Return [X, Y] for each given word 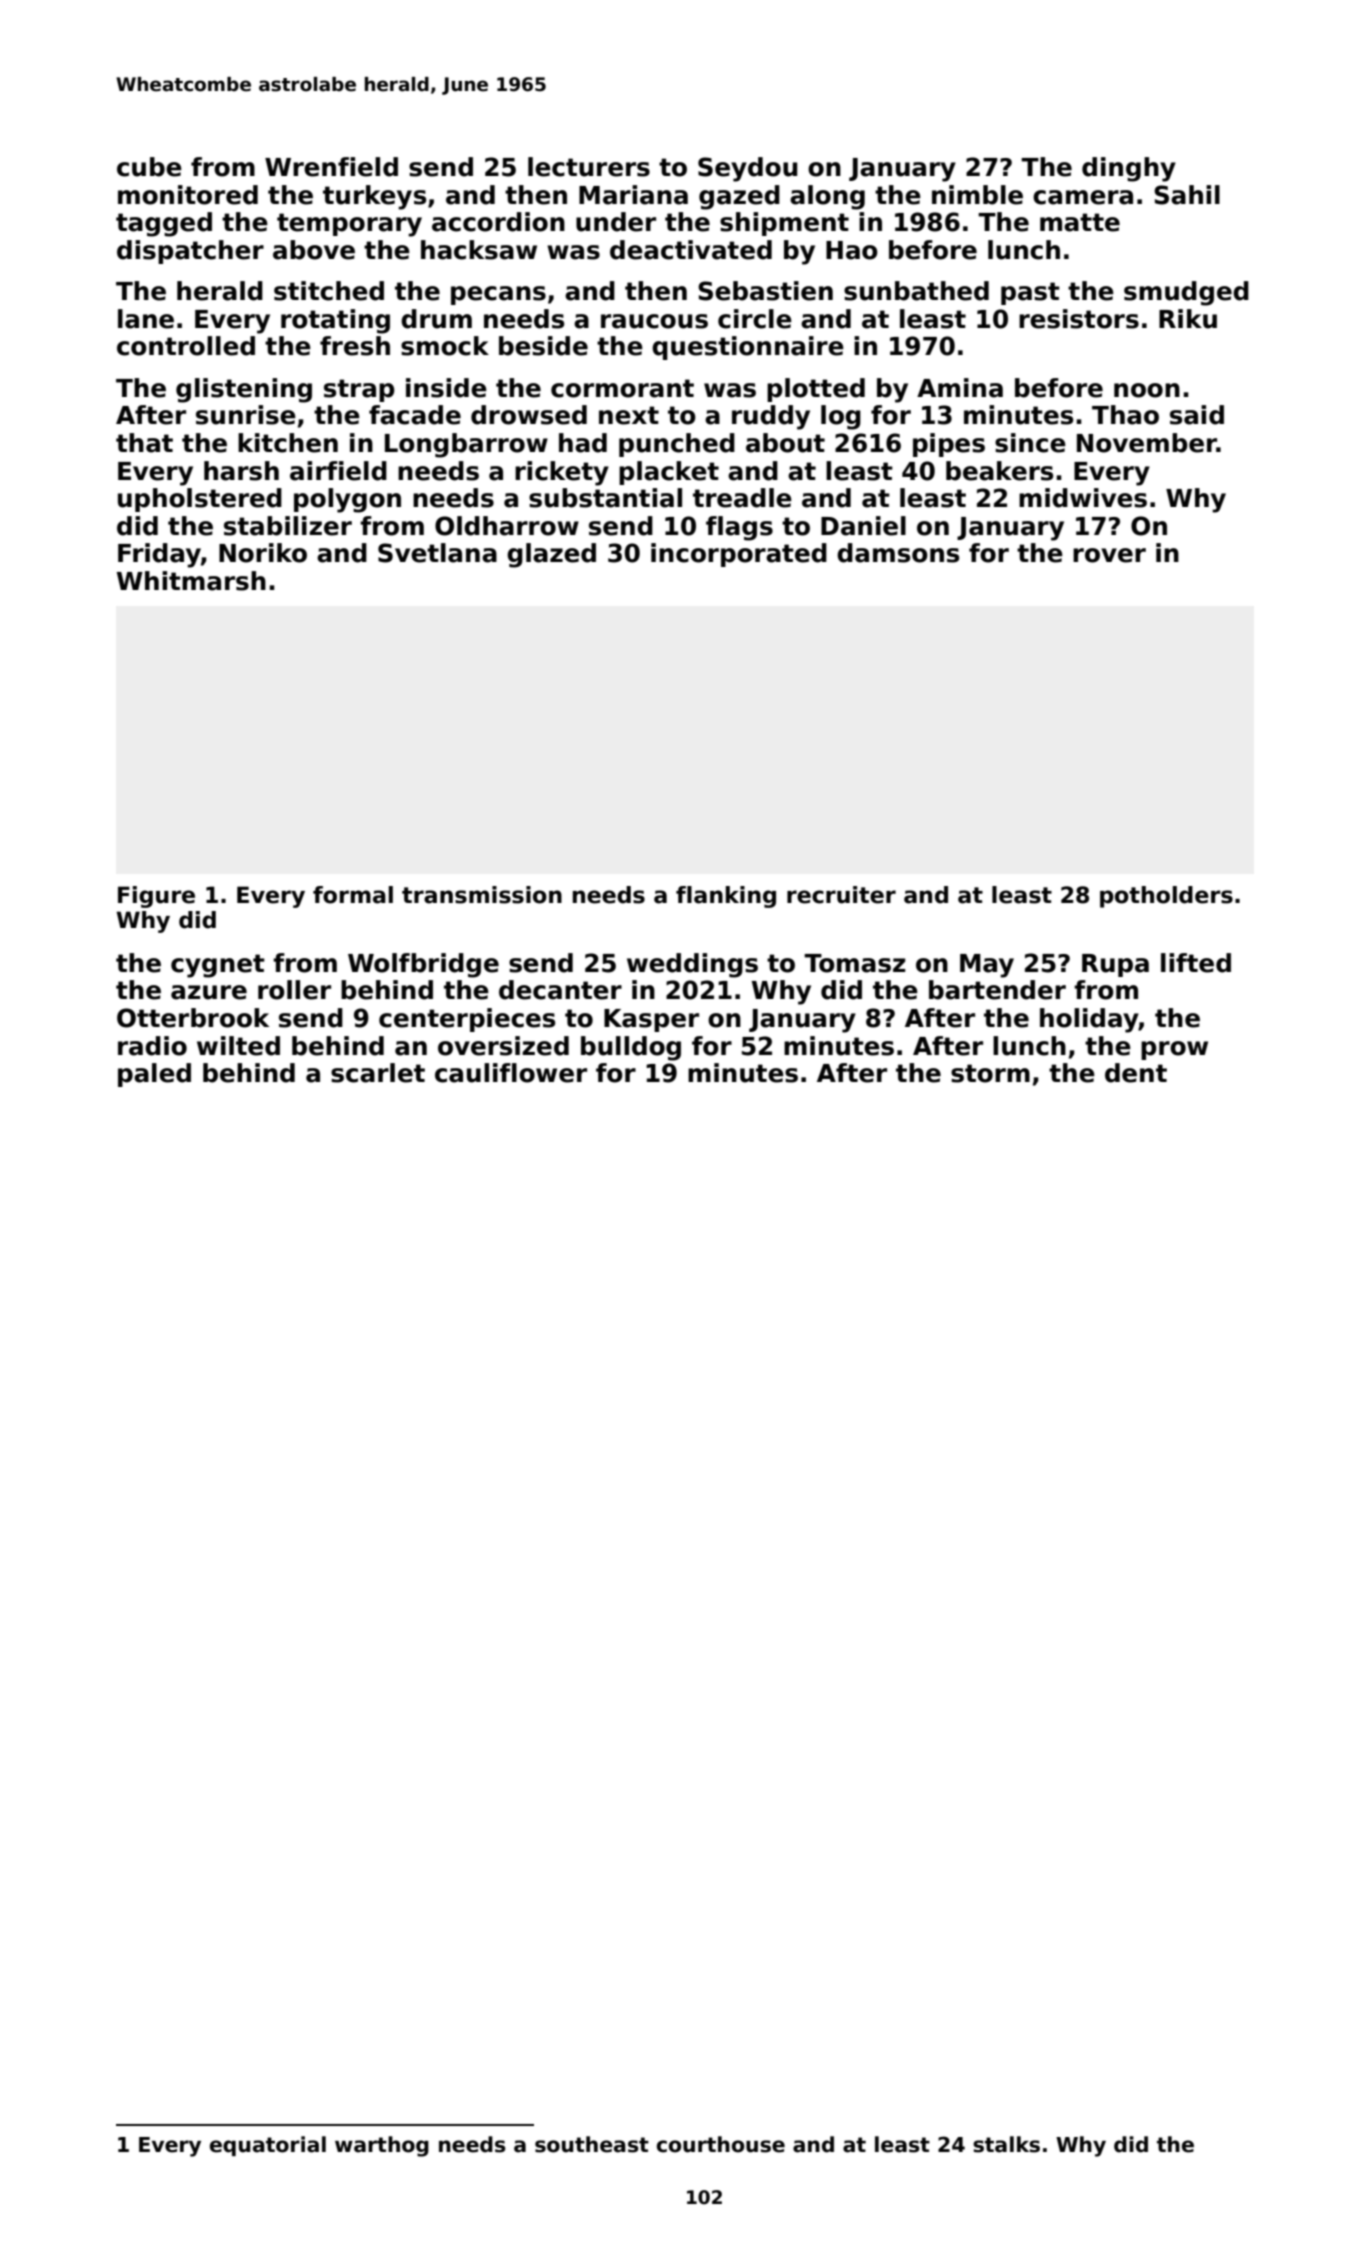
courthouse [721, 2144]
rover [1109, 555]
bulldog [631, 1048]
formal [353, 895]
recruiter [841, 895]
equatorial [268, 2146]
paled [154, 1075]
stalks [1006, 2144]
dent [1136, 1073]
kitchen [288, 443]
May [987, 966]
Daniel [863, 526]
